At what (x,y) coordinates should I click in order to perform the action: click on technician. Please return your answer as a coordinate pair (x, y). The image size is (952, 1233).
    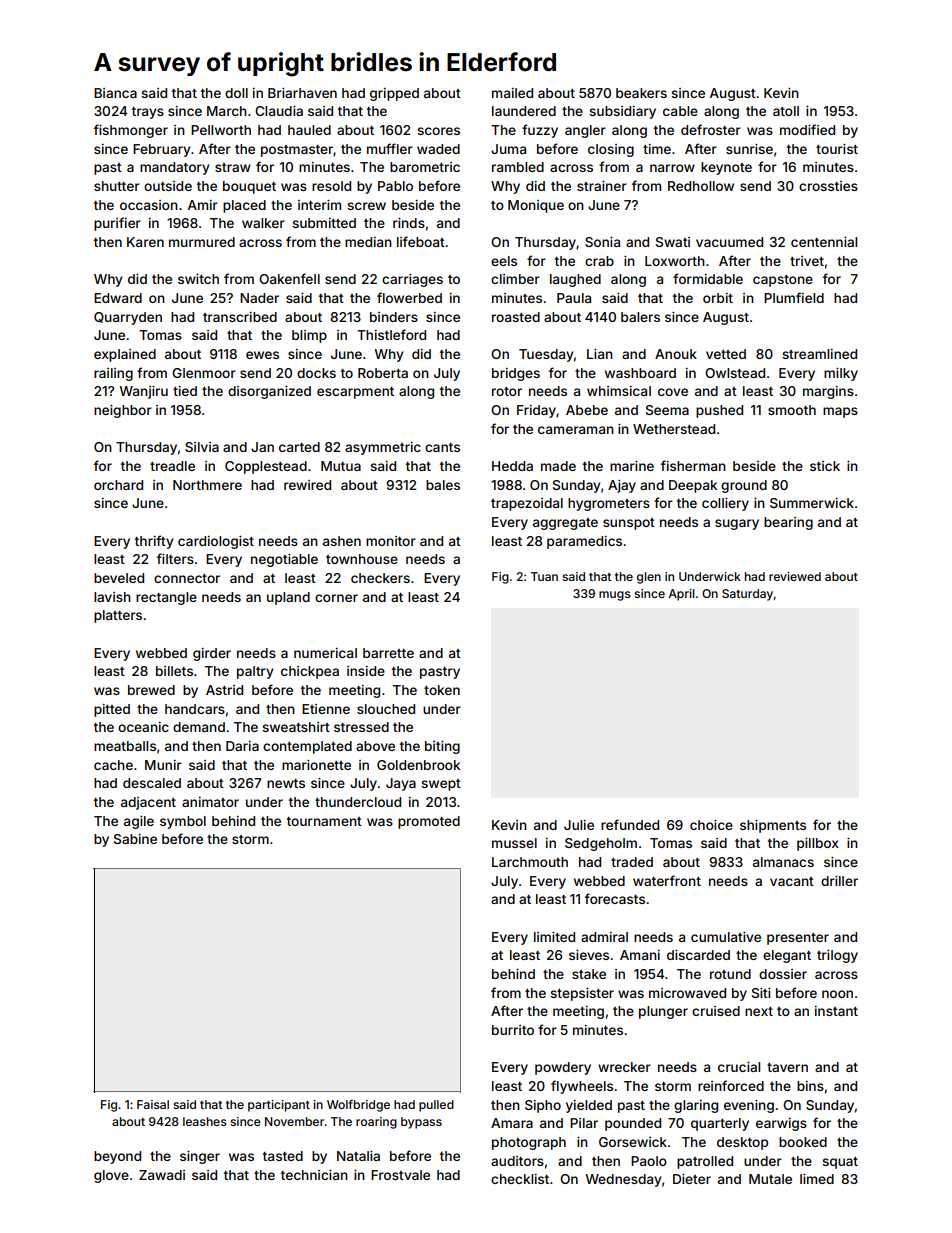
    Looking at the image, I should click on (314, 1175).
